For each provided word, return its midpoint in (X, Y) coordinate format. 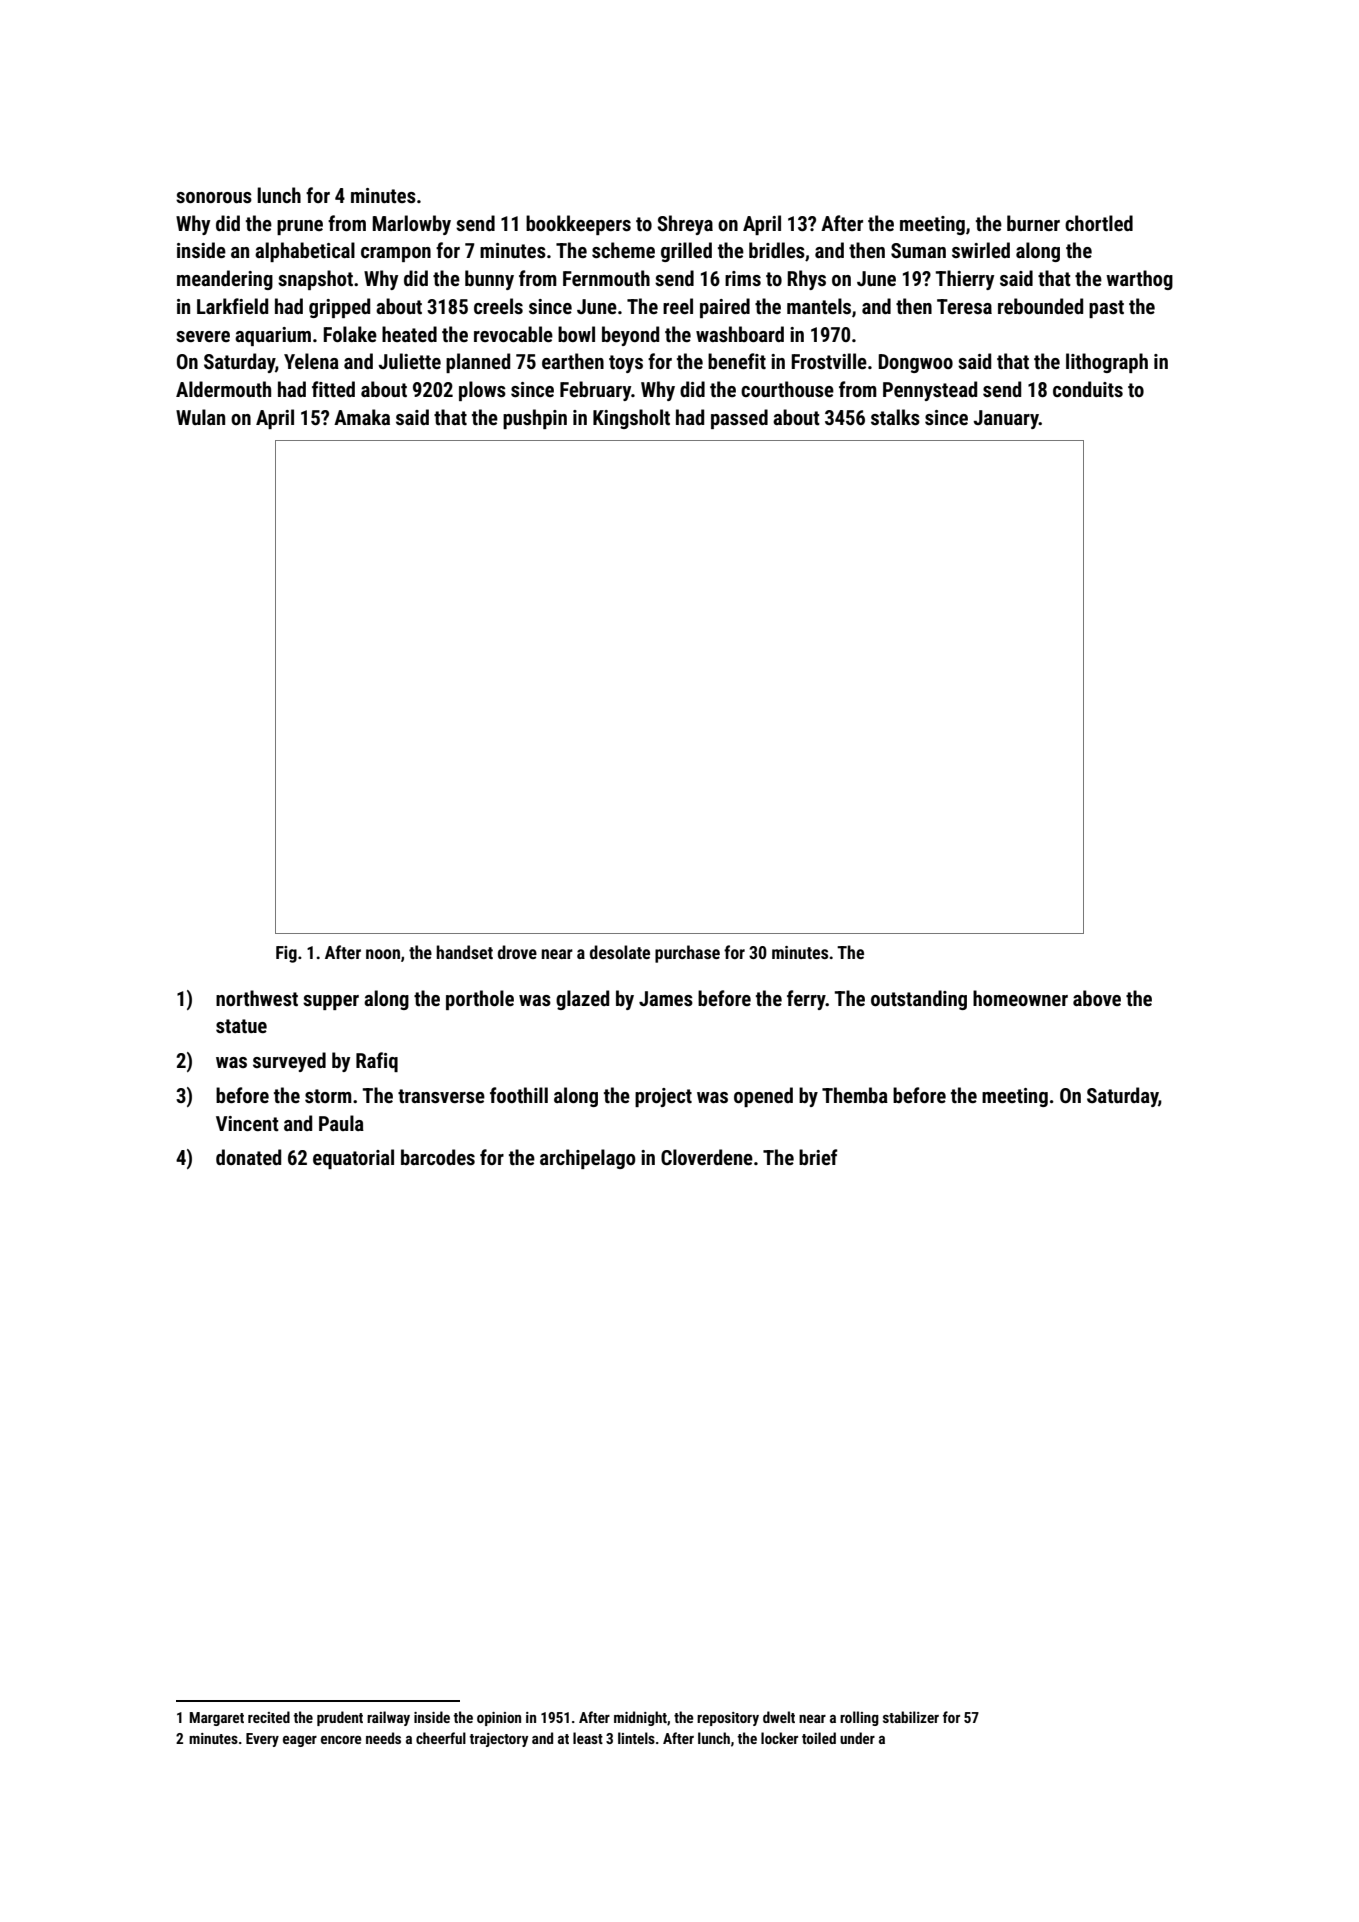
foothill (519, 1095)
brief (818, 1157)
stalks (895, 417)
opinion (499, 1719)
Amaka (362, 417)
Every (262, 1740)
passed (739, 419)
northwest (257, 998)
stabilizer (911, 1717)
